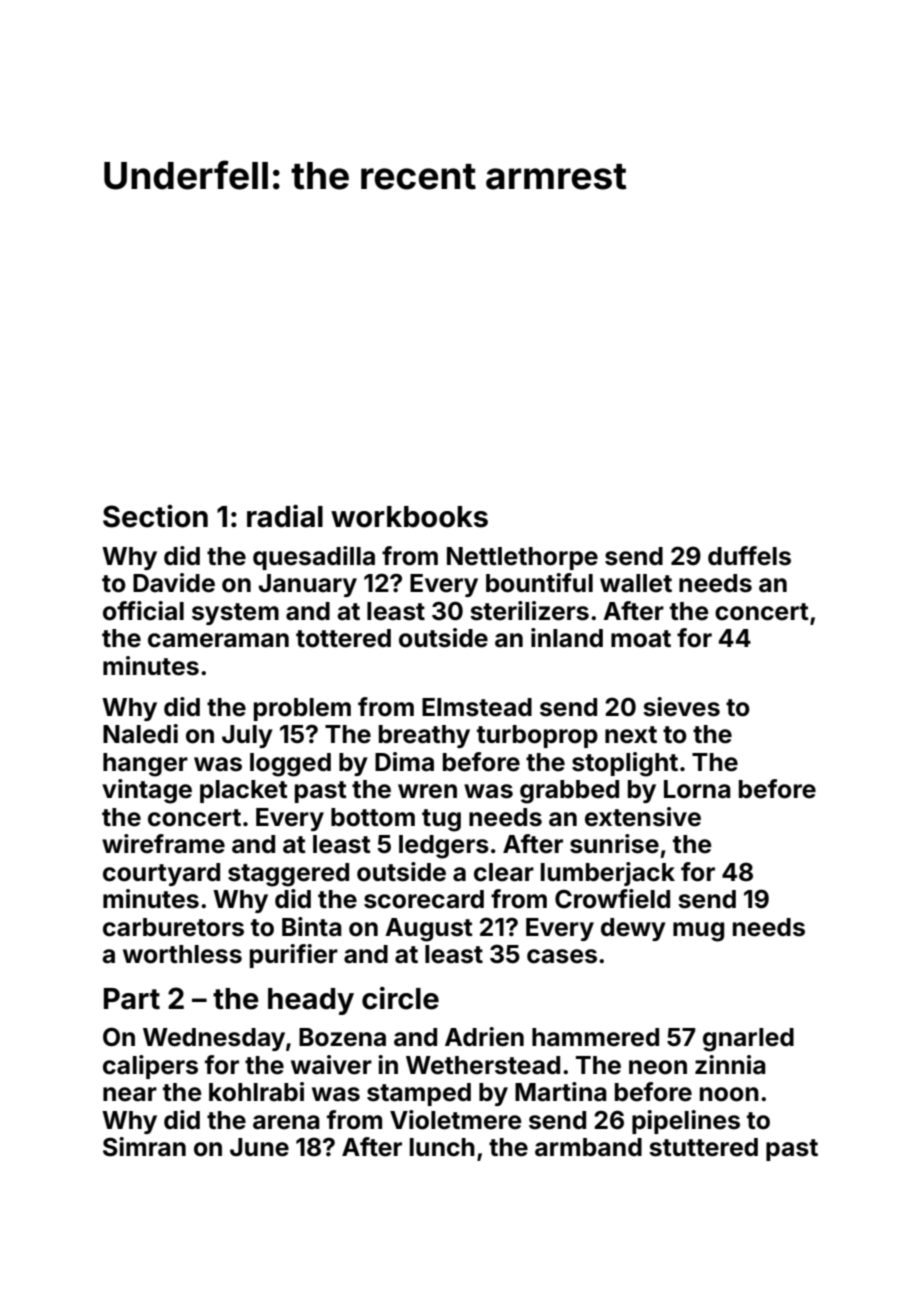 This document has height=1311, width=924. What do you see at coordinates (749, 556) in the document?
I see `duffels` at bounding box center [749, 556].
